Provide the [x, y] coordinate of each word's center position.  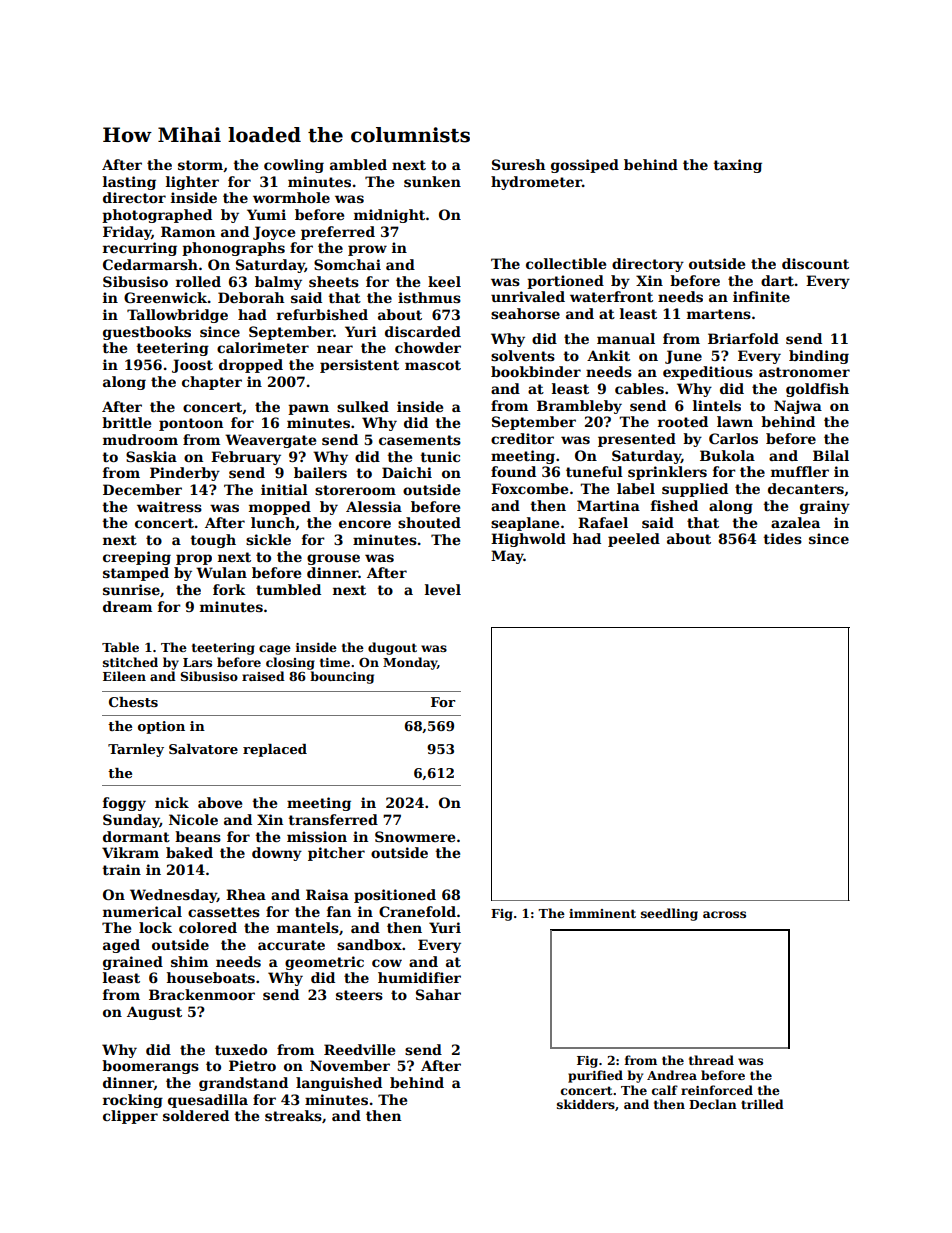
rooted [683, 421]
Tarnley [136, 750]
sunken [432, 181]
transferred [333, 819]
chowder [428, 347]
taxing [737, 166]
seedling [669, 914]
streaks [293, 1115]
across [724, 914]
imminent [602, 913]
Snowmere [415, 836]
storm [200, 165]
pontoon [191, 424]
